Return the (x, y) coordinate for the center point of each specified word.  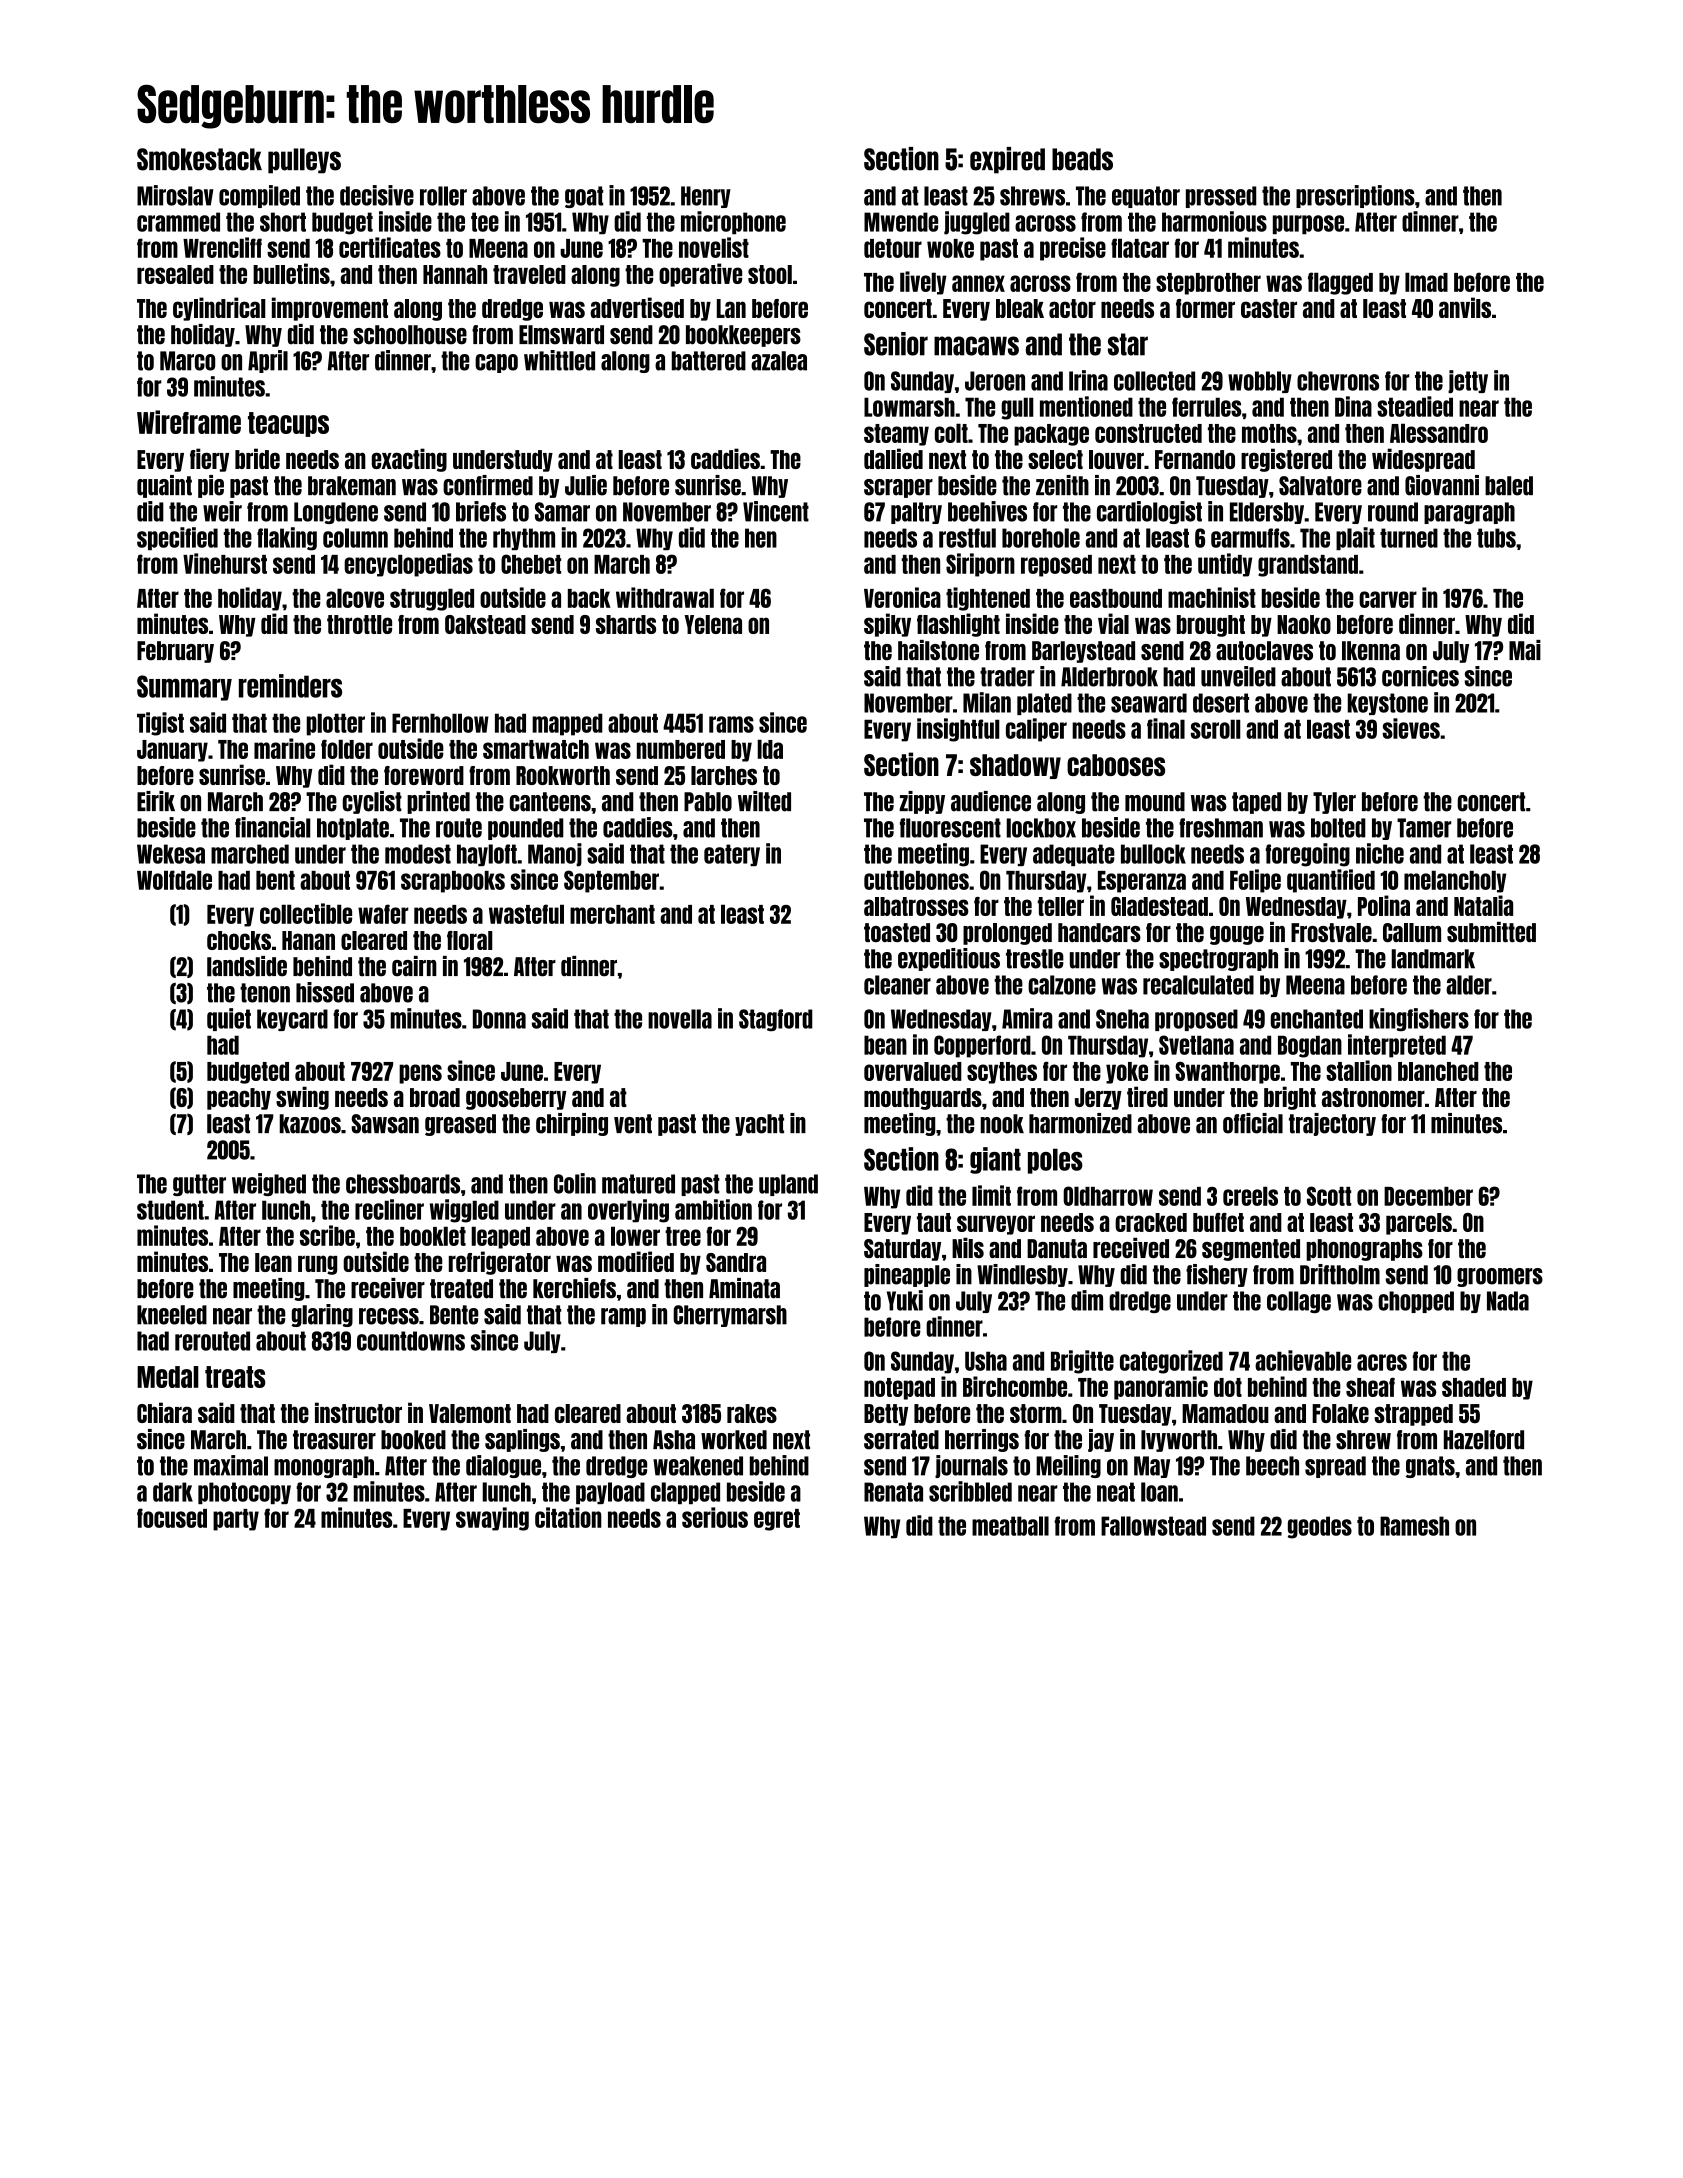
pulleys (304, 161)
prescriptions (1355, 196)
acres (1382, 1362)
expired (1007, 160)
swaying (492, 1519)
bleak (1020, 308)
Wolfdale (174, 880)
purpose (1308, 224)
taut (934, 1222)
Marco (187, 361)
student (170, 1210)
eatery (732, 855)
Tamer (1424, 828)
